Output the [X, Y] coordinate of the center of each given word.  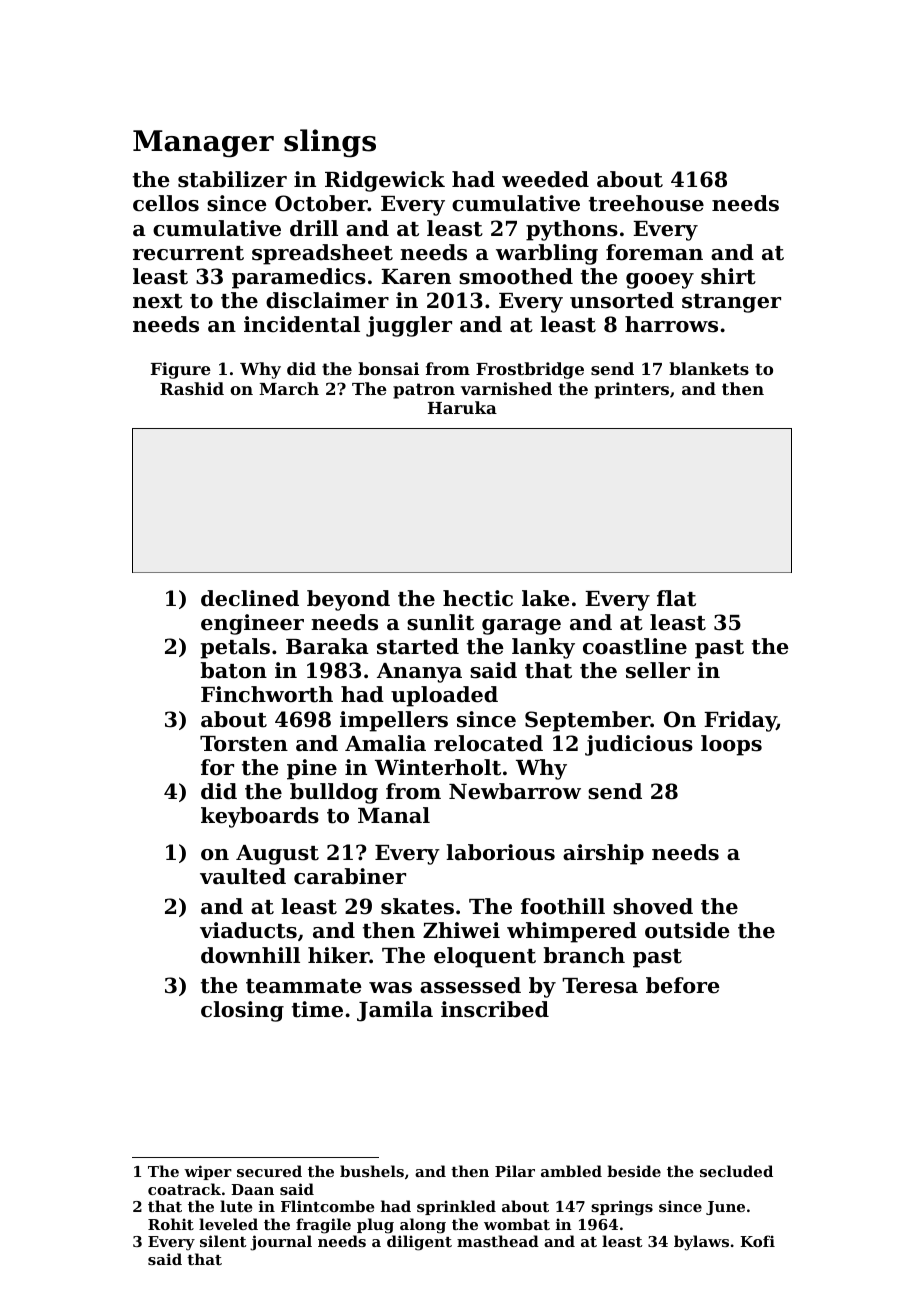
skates [417, 906]
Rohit [171, 1224]
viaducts [248, 930]
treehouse [646, 203]
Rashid [192, 388]
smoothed [516, 276]
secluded [736, 1171]
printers [632, 390]
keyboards [260, 817]
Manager [203, 144]
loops [731, 745]
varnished [506, 388]
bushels [372, 1171]
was [390, 988]
